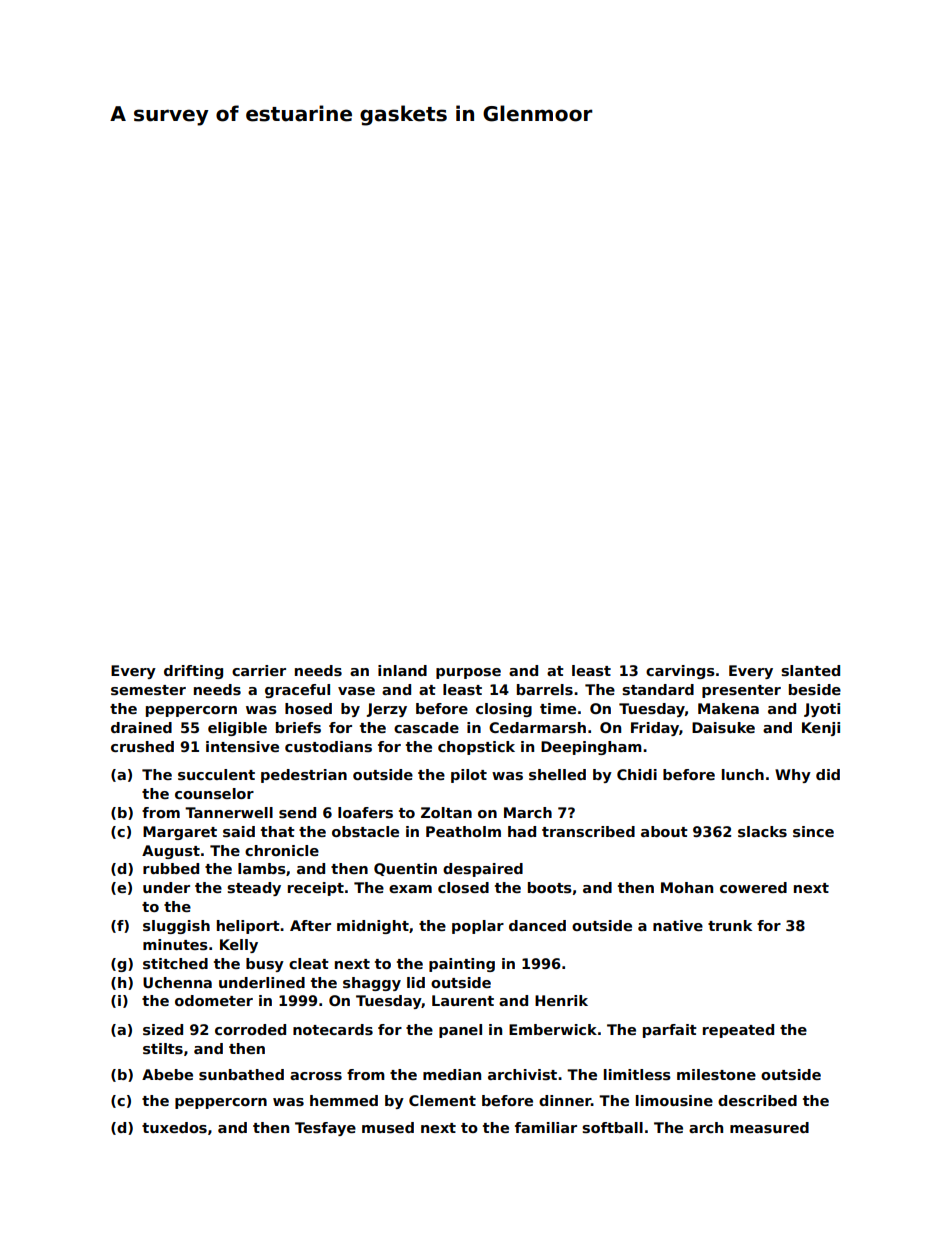 The height and width of the screenshot is (1233, 952). I want to click on repeated, so click(738, 1031).
